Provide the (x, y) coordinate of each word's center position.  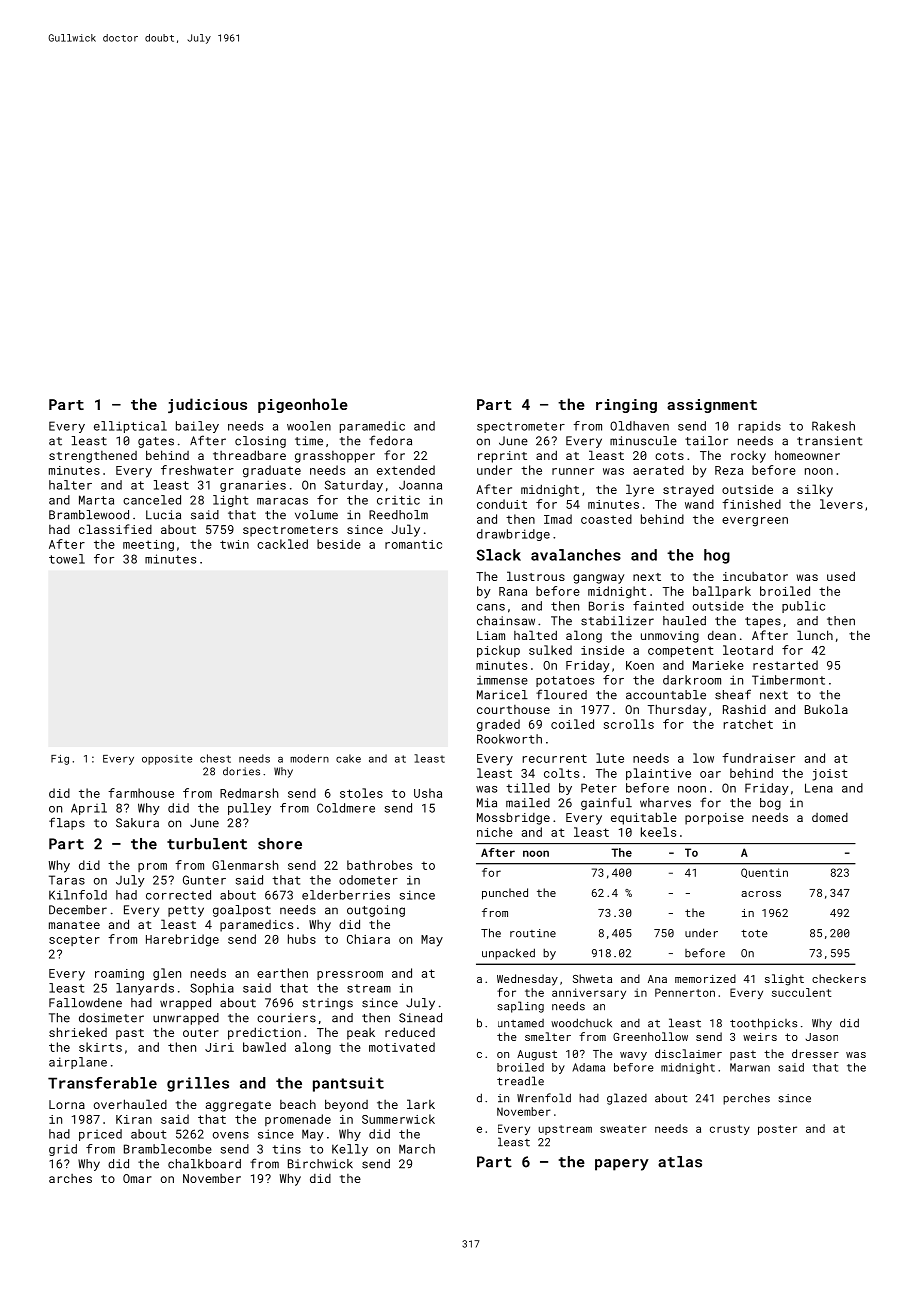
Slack (498, 555)
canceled (152, 500)
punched (505, 894)
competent (681, 651)
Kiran (134, 1119)
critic (398, 500)
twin (234, 544)
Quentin (764, 873)
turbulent (207, 844)
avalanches (576, 555)
